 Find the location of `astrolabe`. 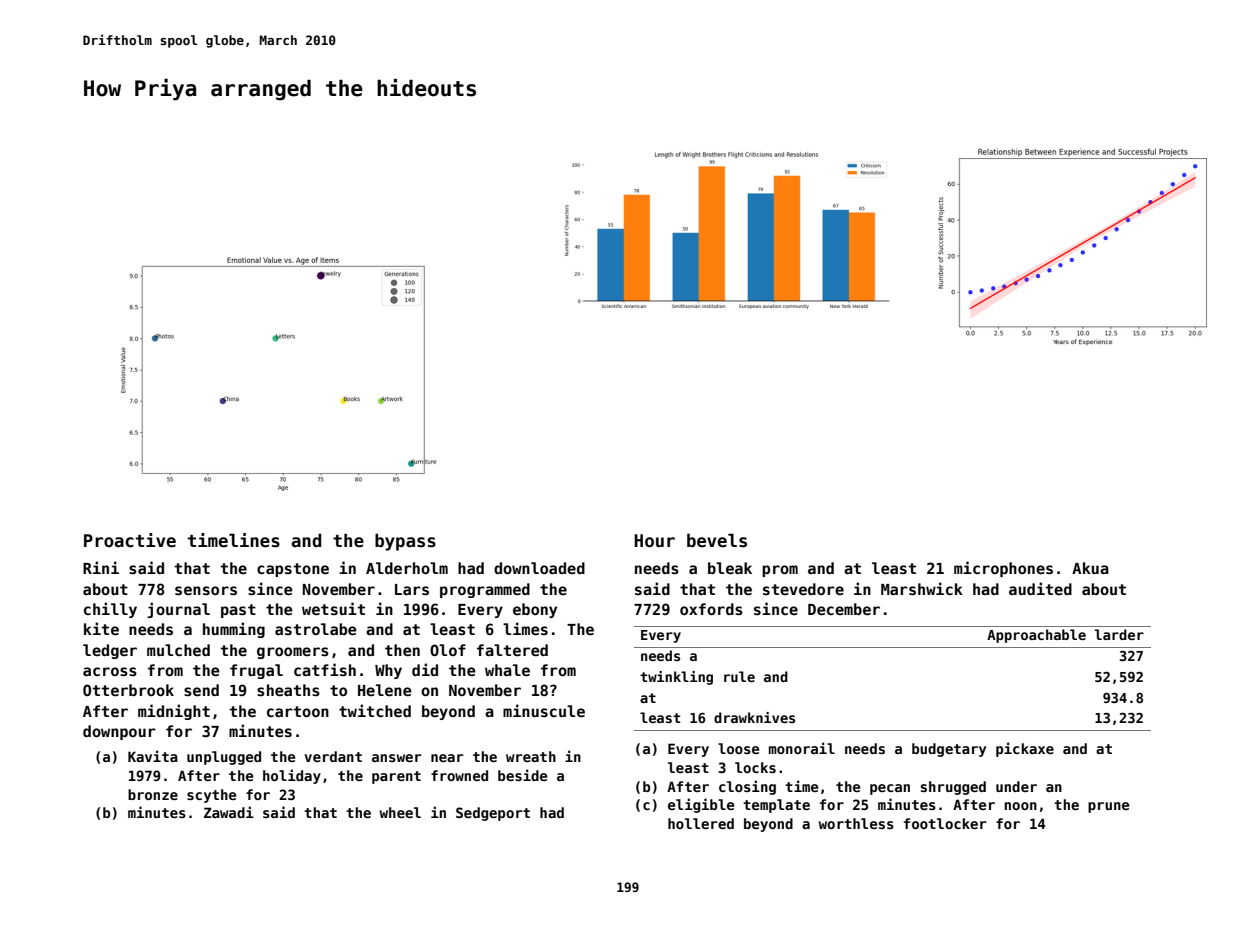

astrolabe is located at coordinates (316, 629).
